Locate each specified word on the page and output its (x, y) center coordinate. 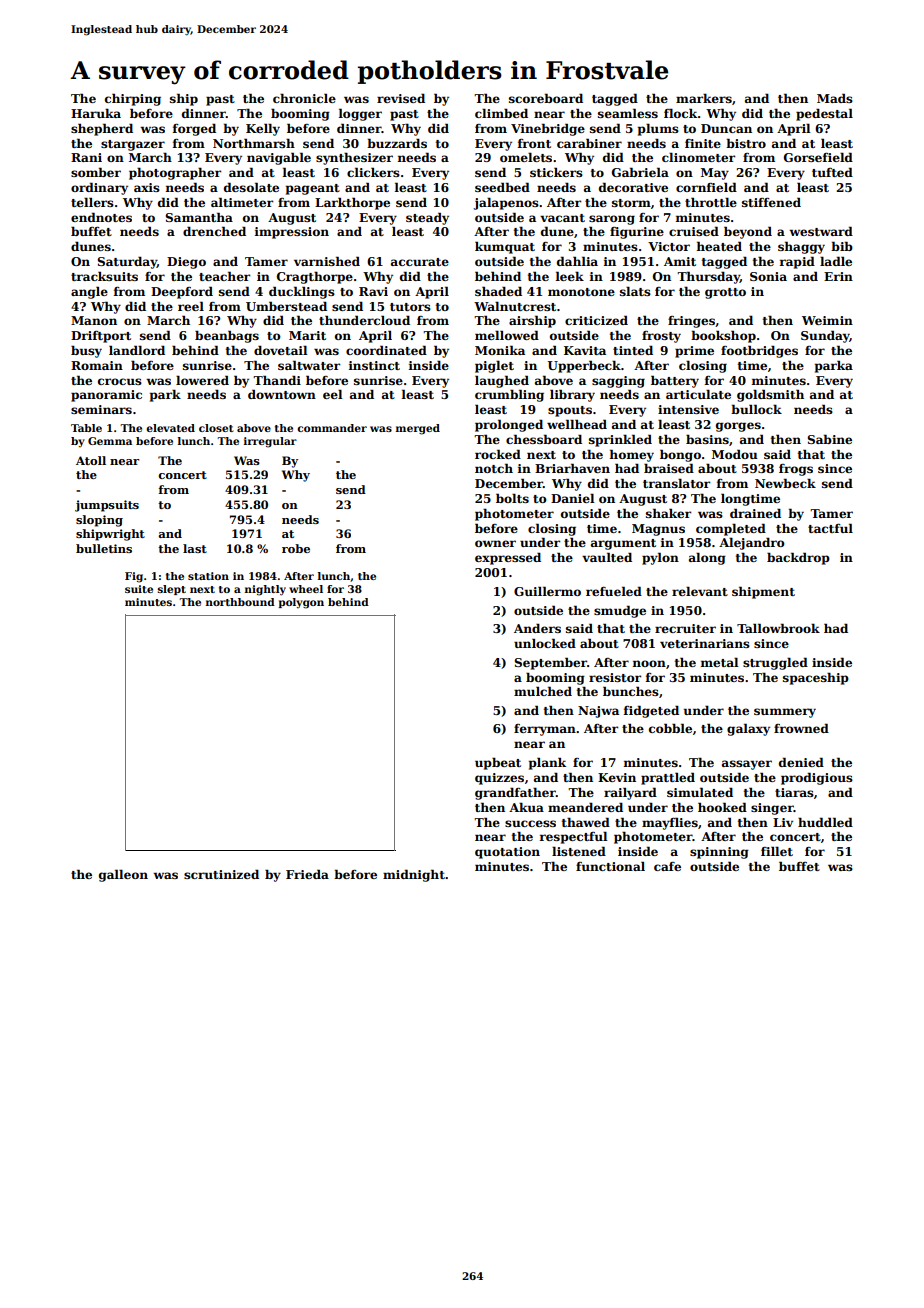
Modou (735, 454)
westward (821, 231)
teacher (224, 276)
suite (139, 589)
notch (494, 468)
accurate (420, 262)
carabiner (589, 143)
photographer (175, 173)
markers (704, 98)
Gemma (110, 441)
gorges (738, 427)
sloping (99, 521)
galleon (123, 875)
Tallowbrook (778, 628)
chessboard (544, 439)
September (550, 663)
